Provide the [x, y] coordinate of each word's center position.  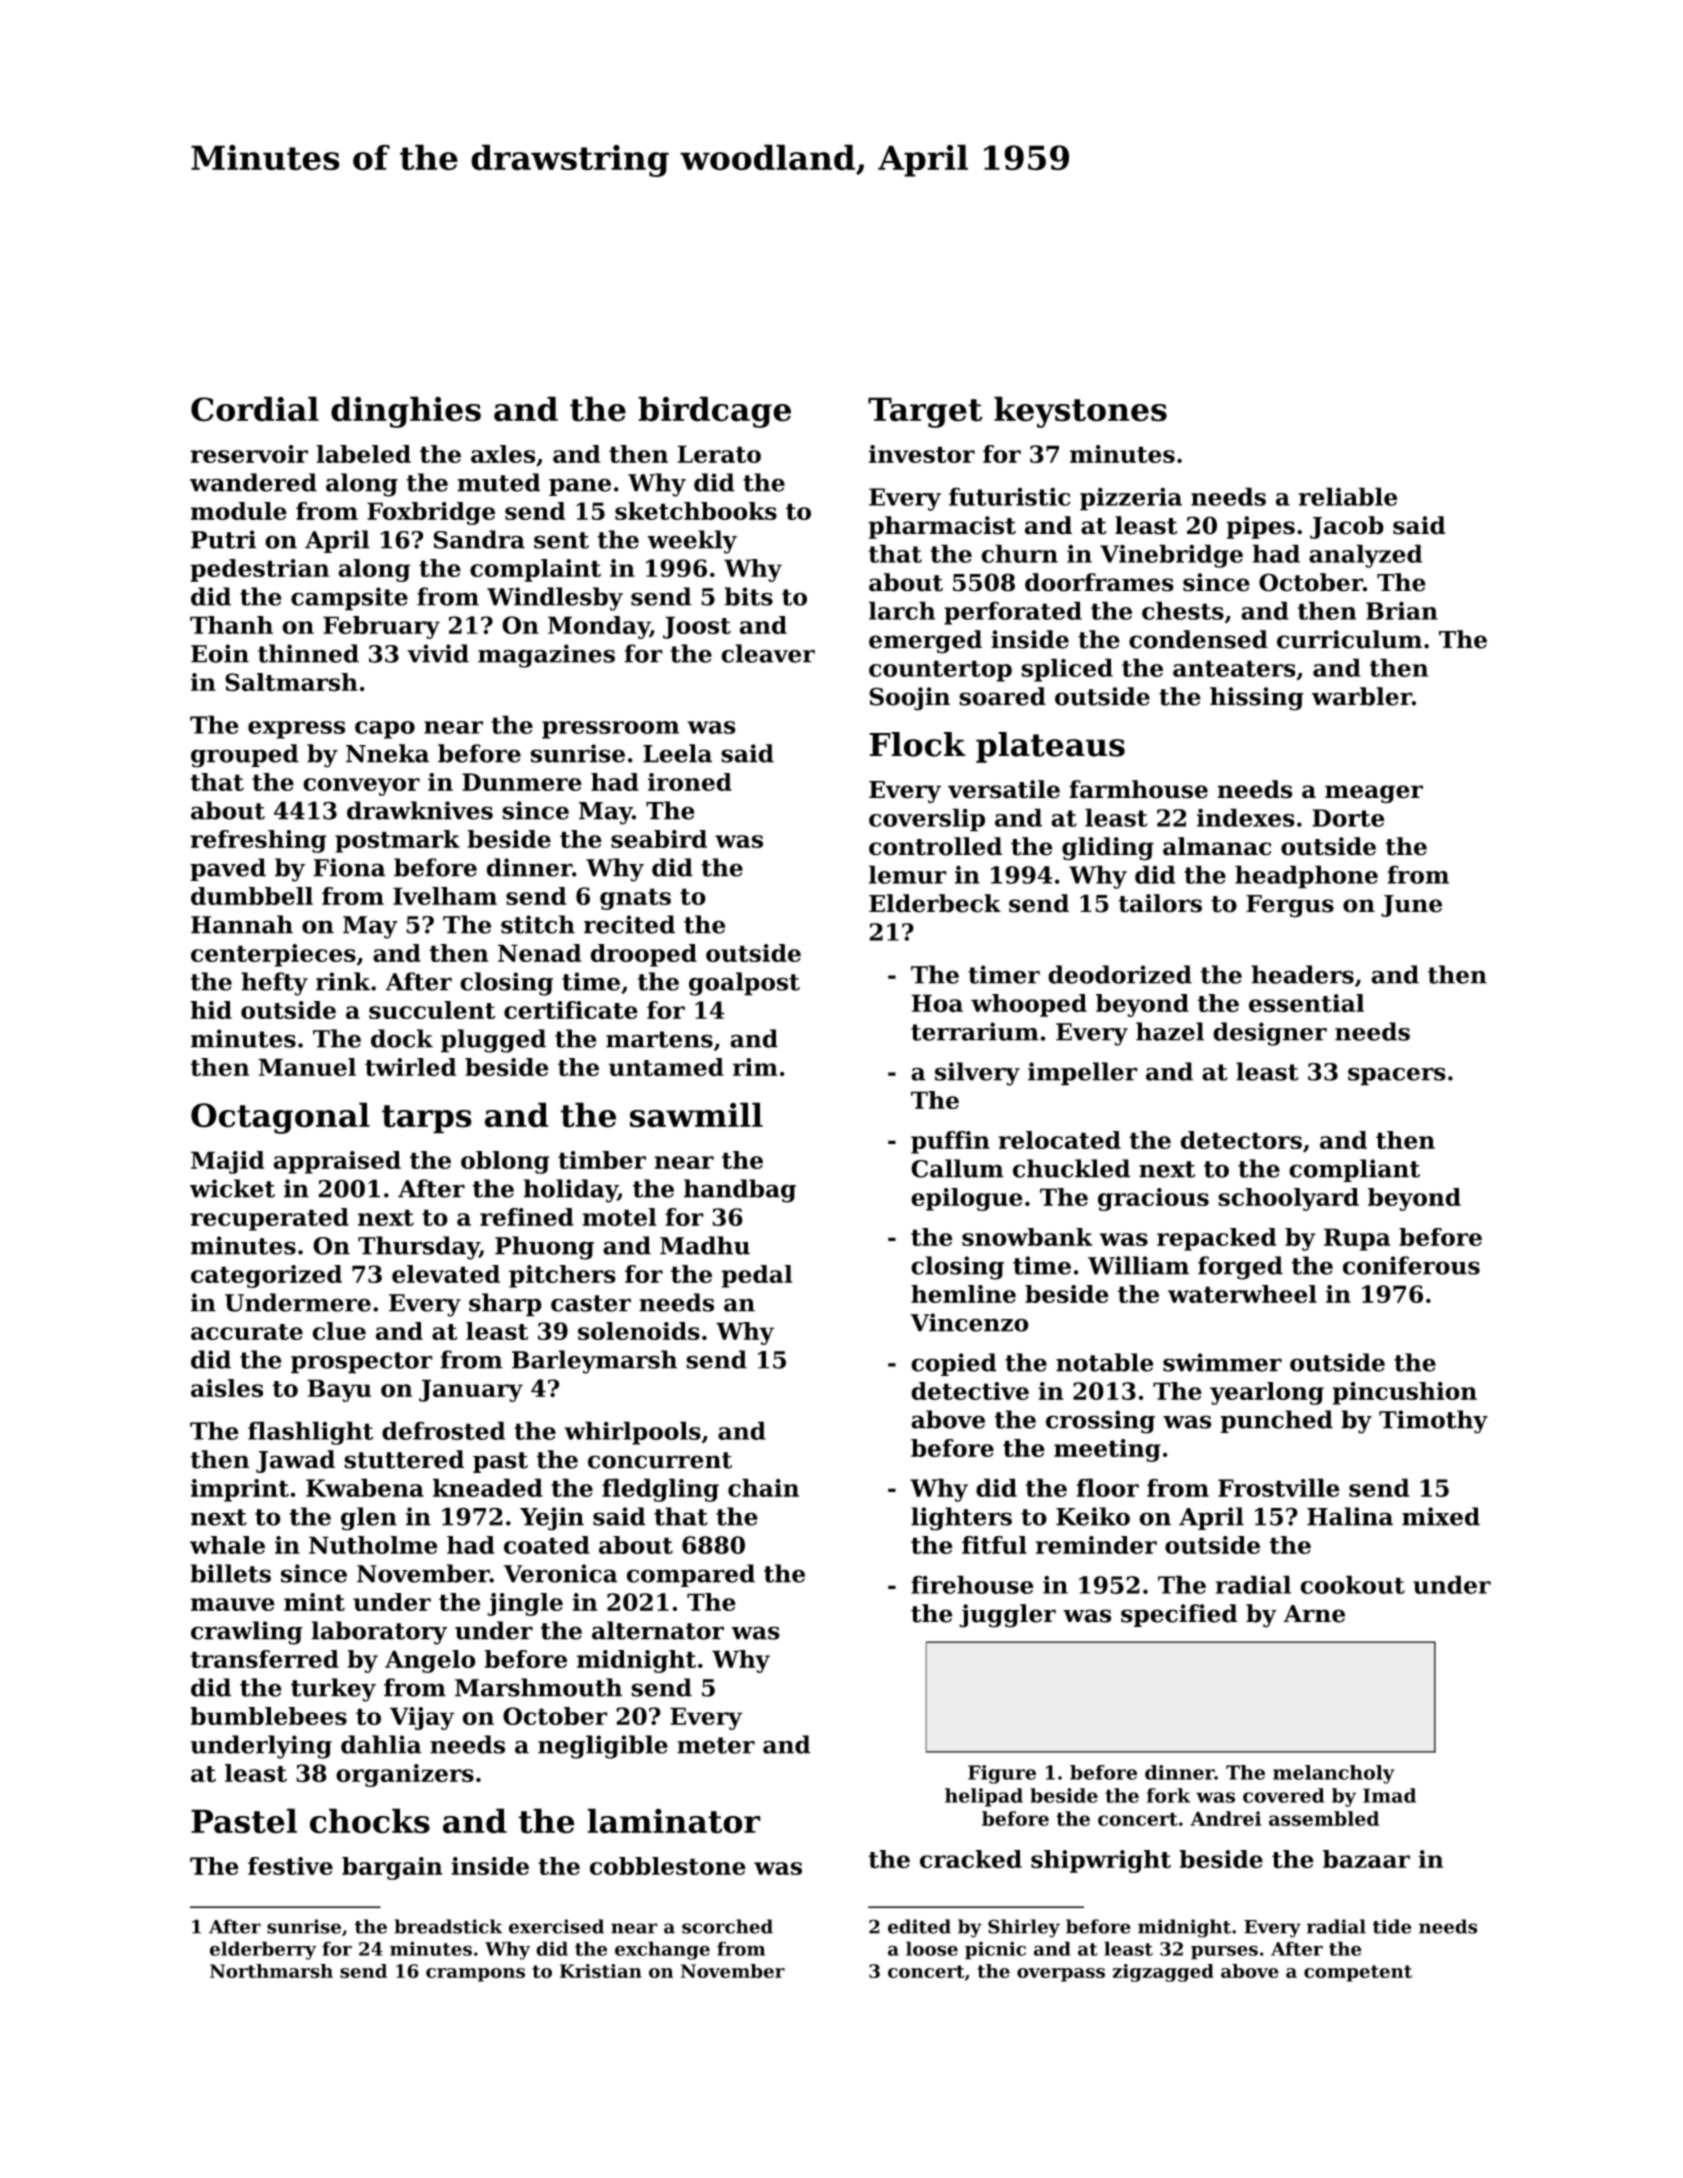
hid [211, 1010]
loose [932, 1948]
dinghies [406, 412]
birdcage [714, 412]
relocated [1059, 1140]
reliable [1348, 496]
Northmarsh [271, 1971]
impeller [1083, 1074]
